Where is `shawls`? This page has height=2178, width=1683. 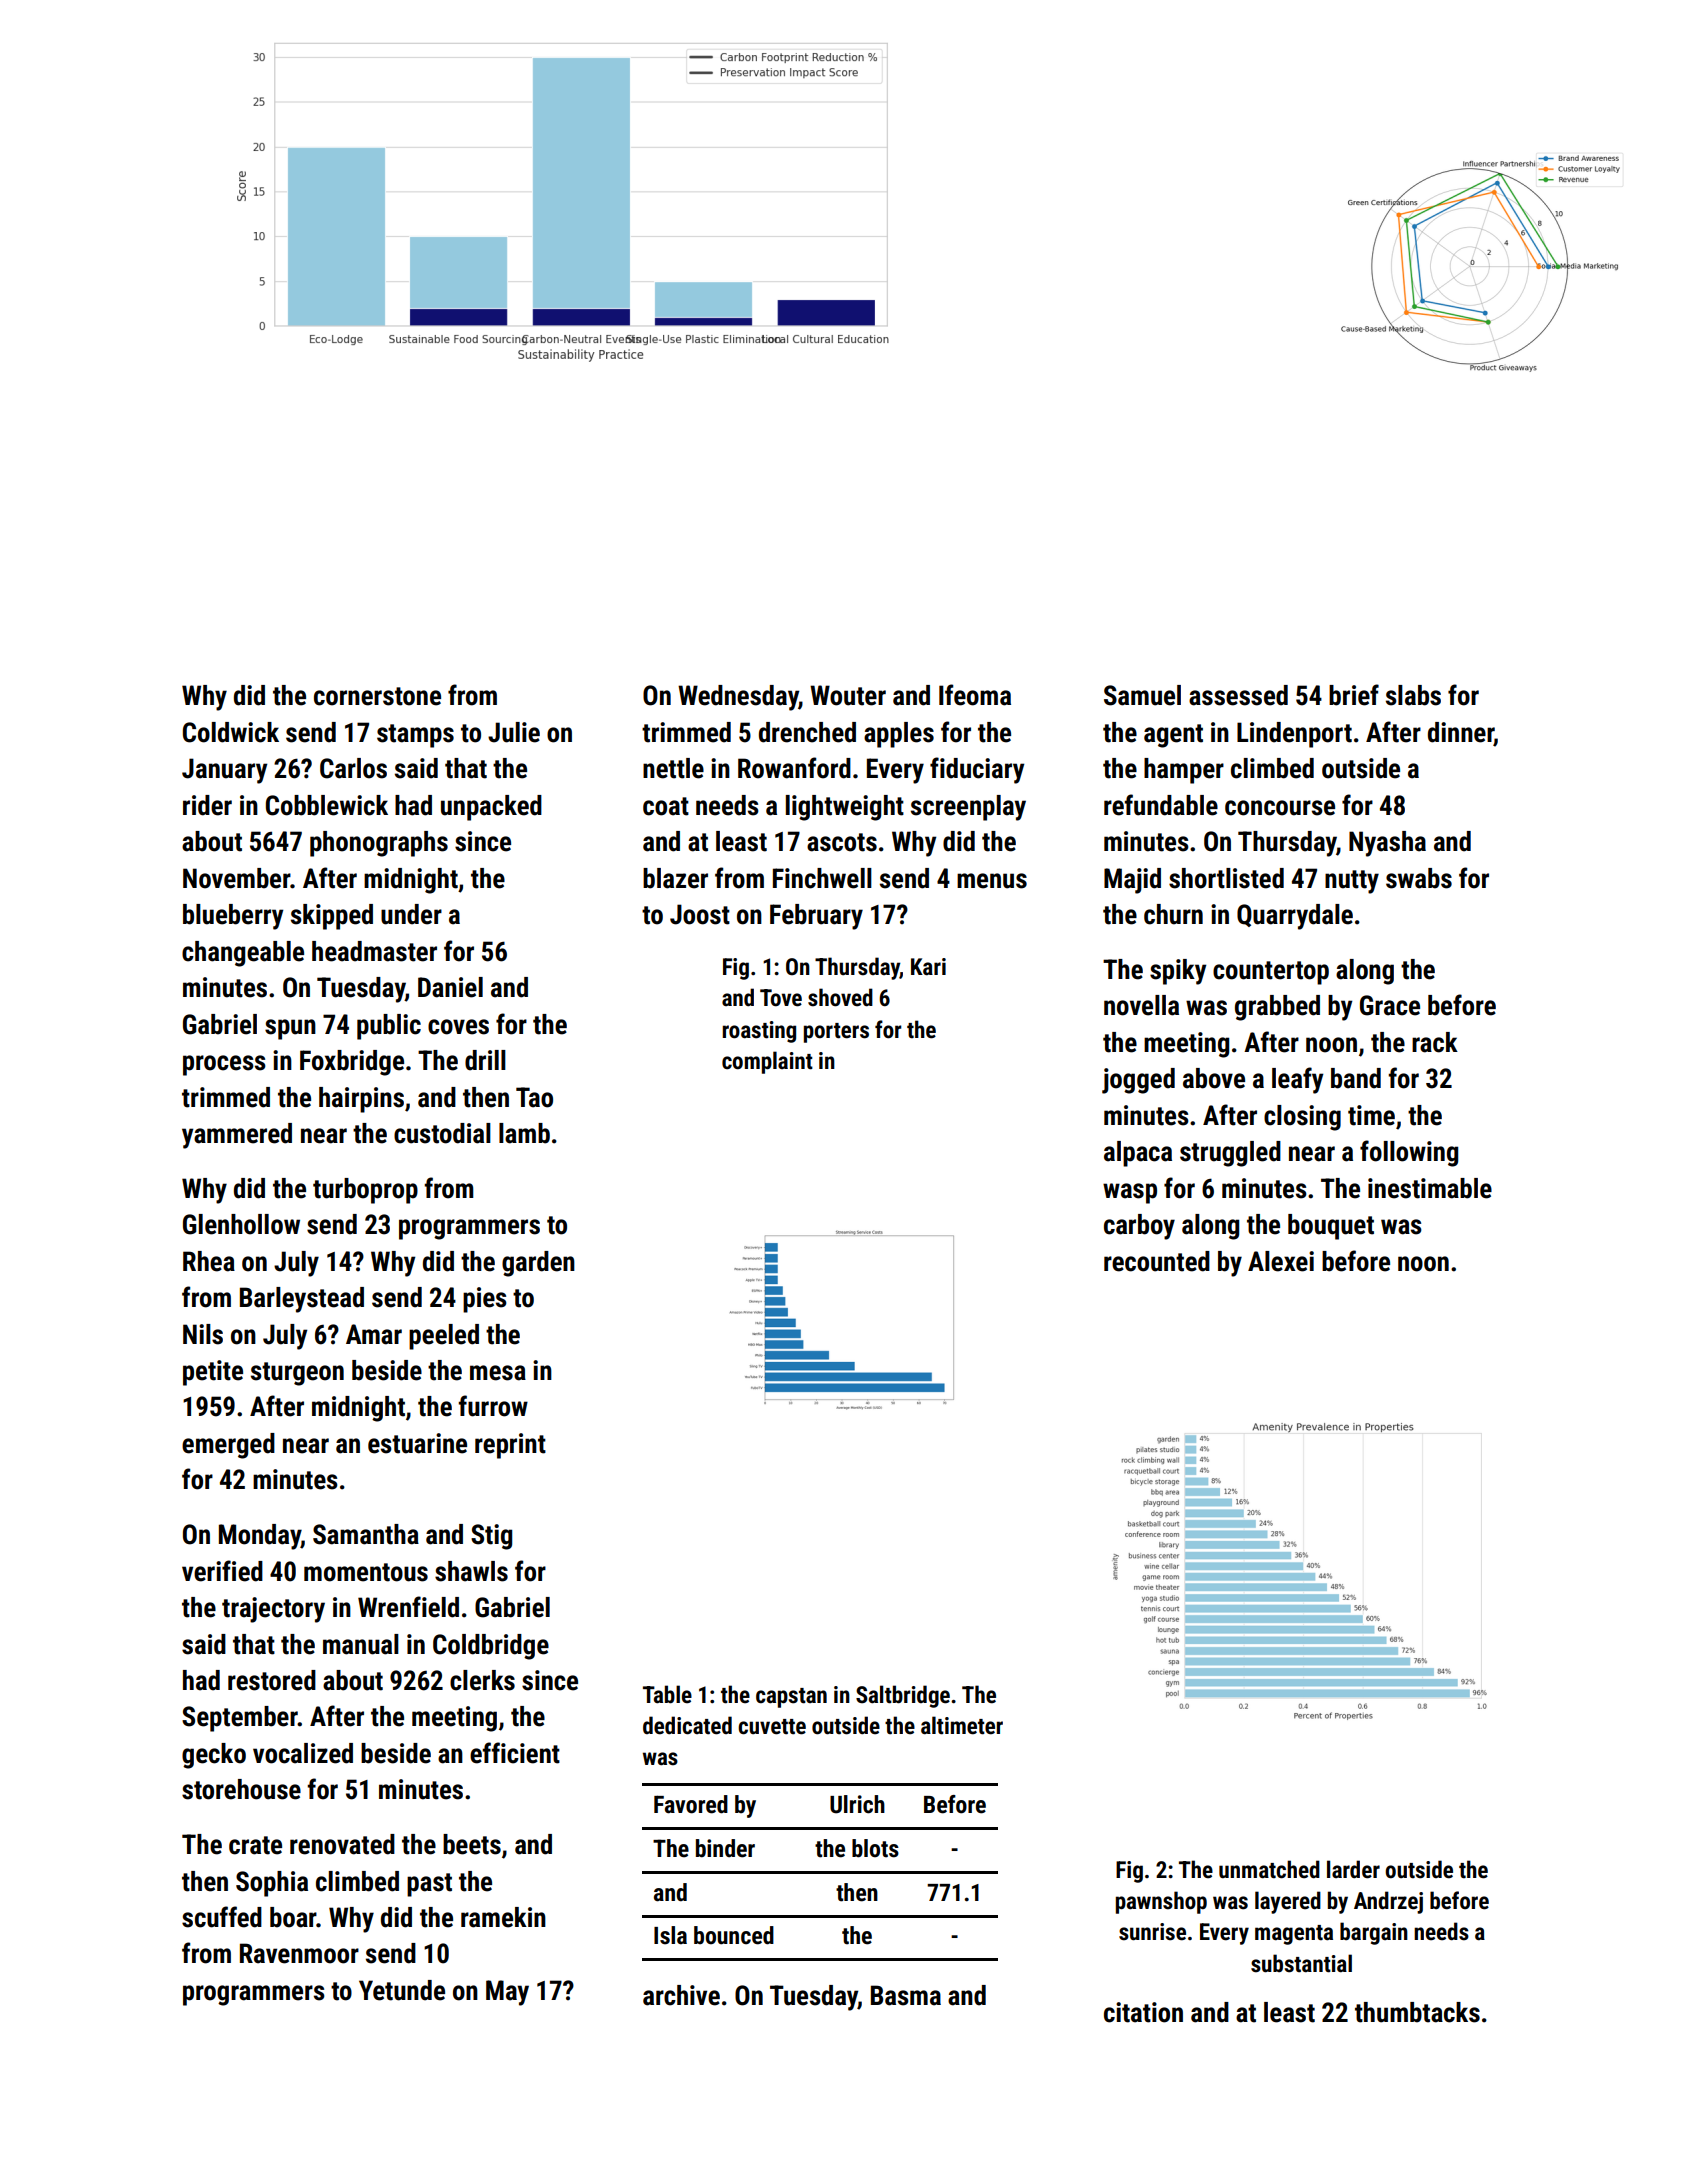 shawls is located at coordinates (471, 1571).
